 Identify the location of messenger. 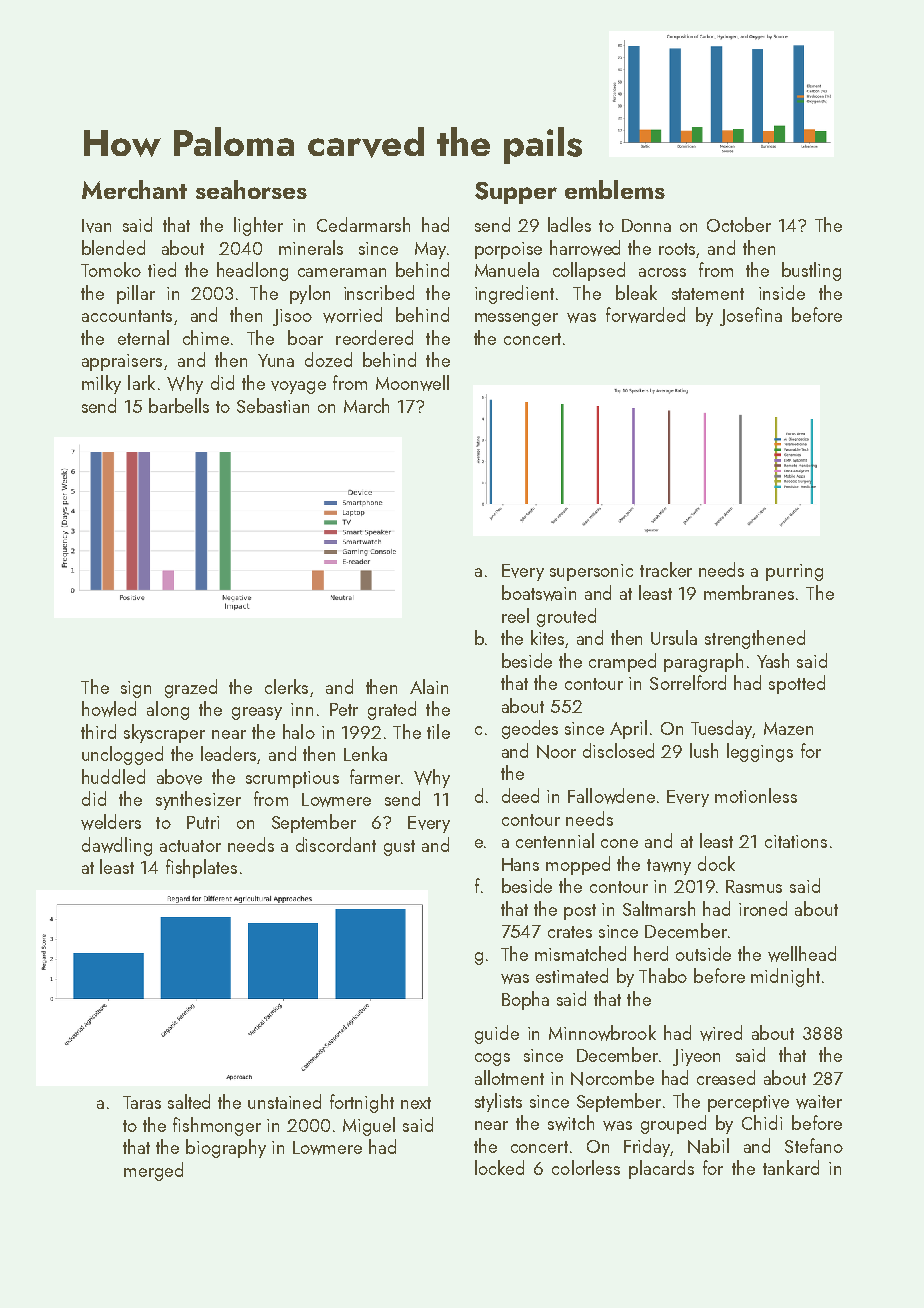
(516, 319).
